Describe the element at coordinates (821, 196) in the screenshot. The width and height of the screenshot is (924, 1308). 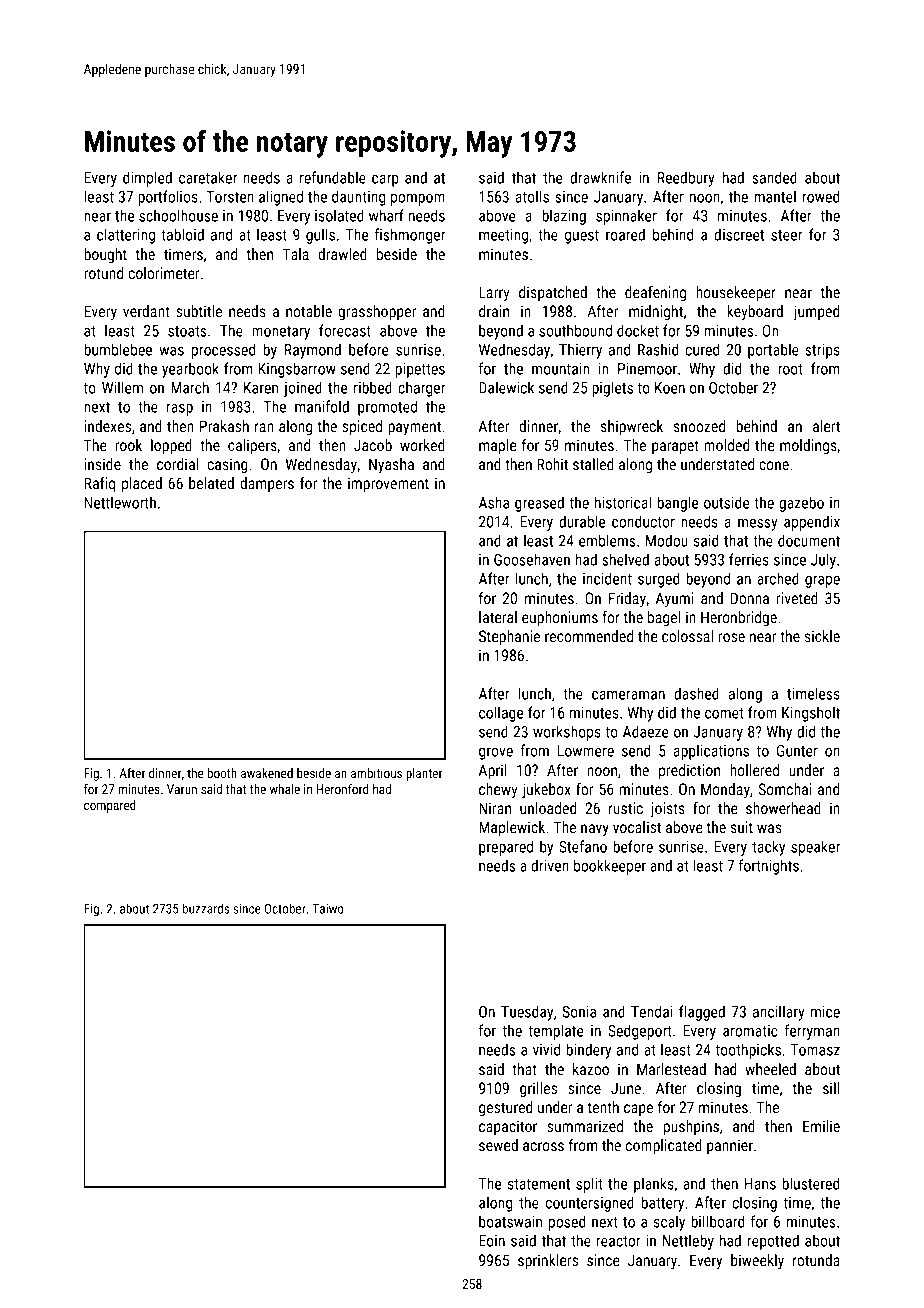
I see `rowed` at that location.
